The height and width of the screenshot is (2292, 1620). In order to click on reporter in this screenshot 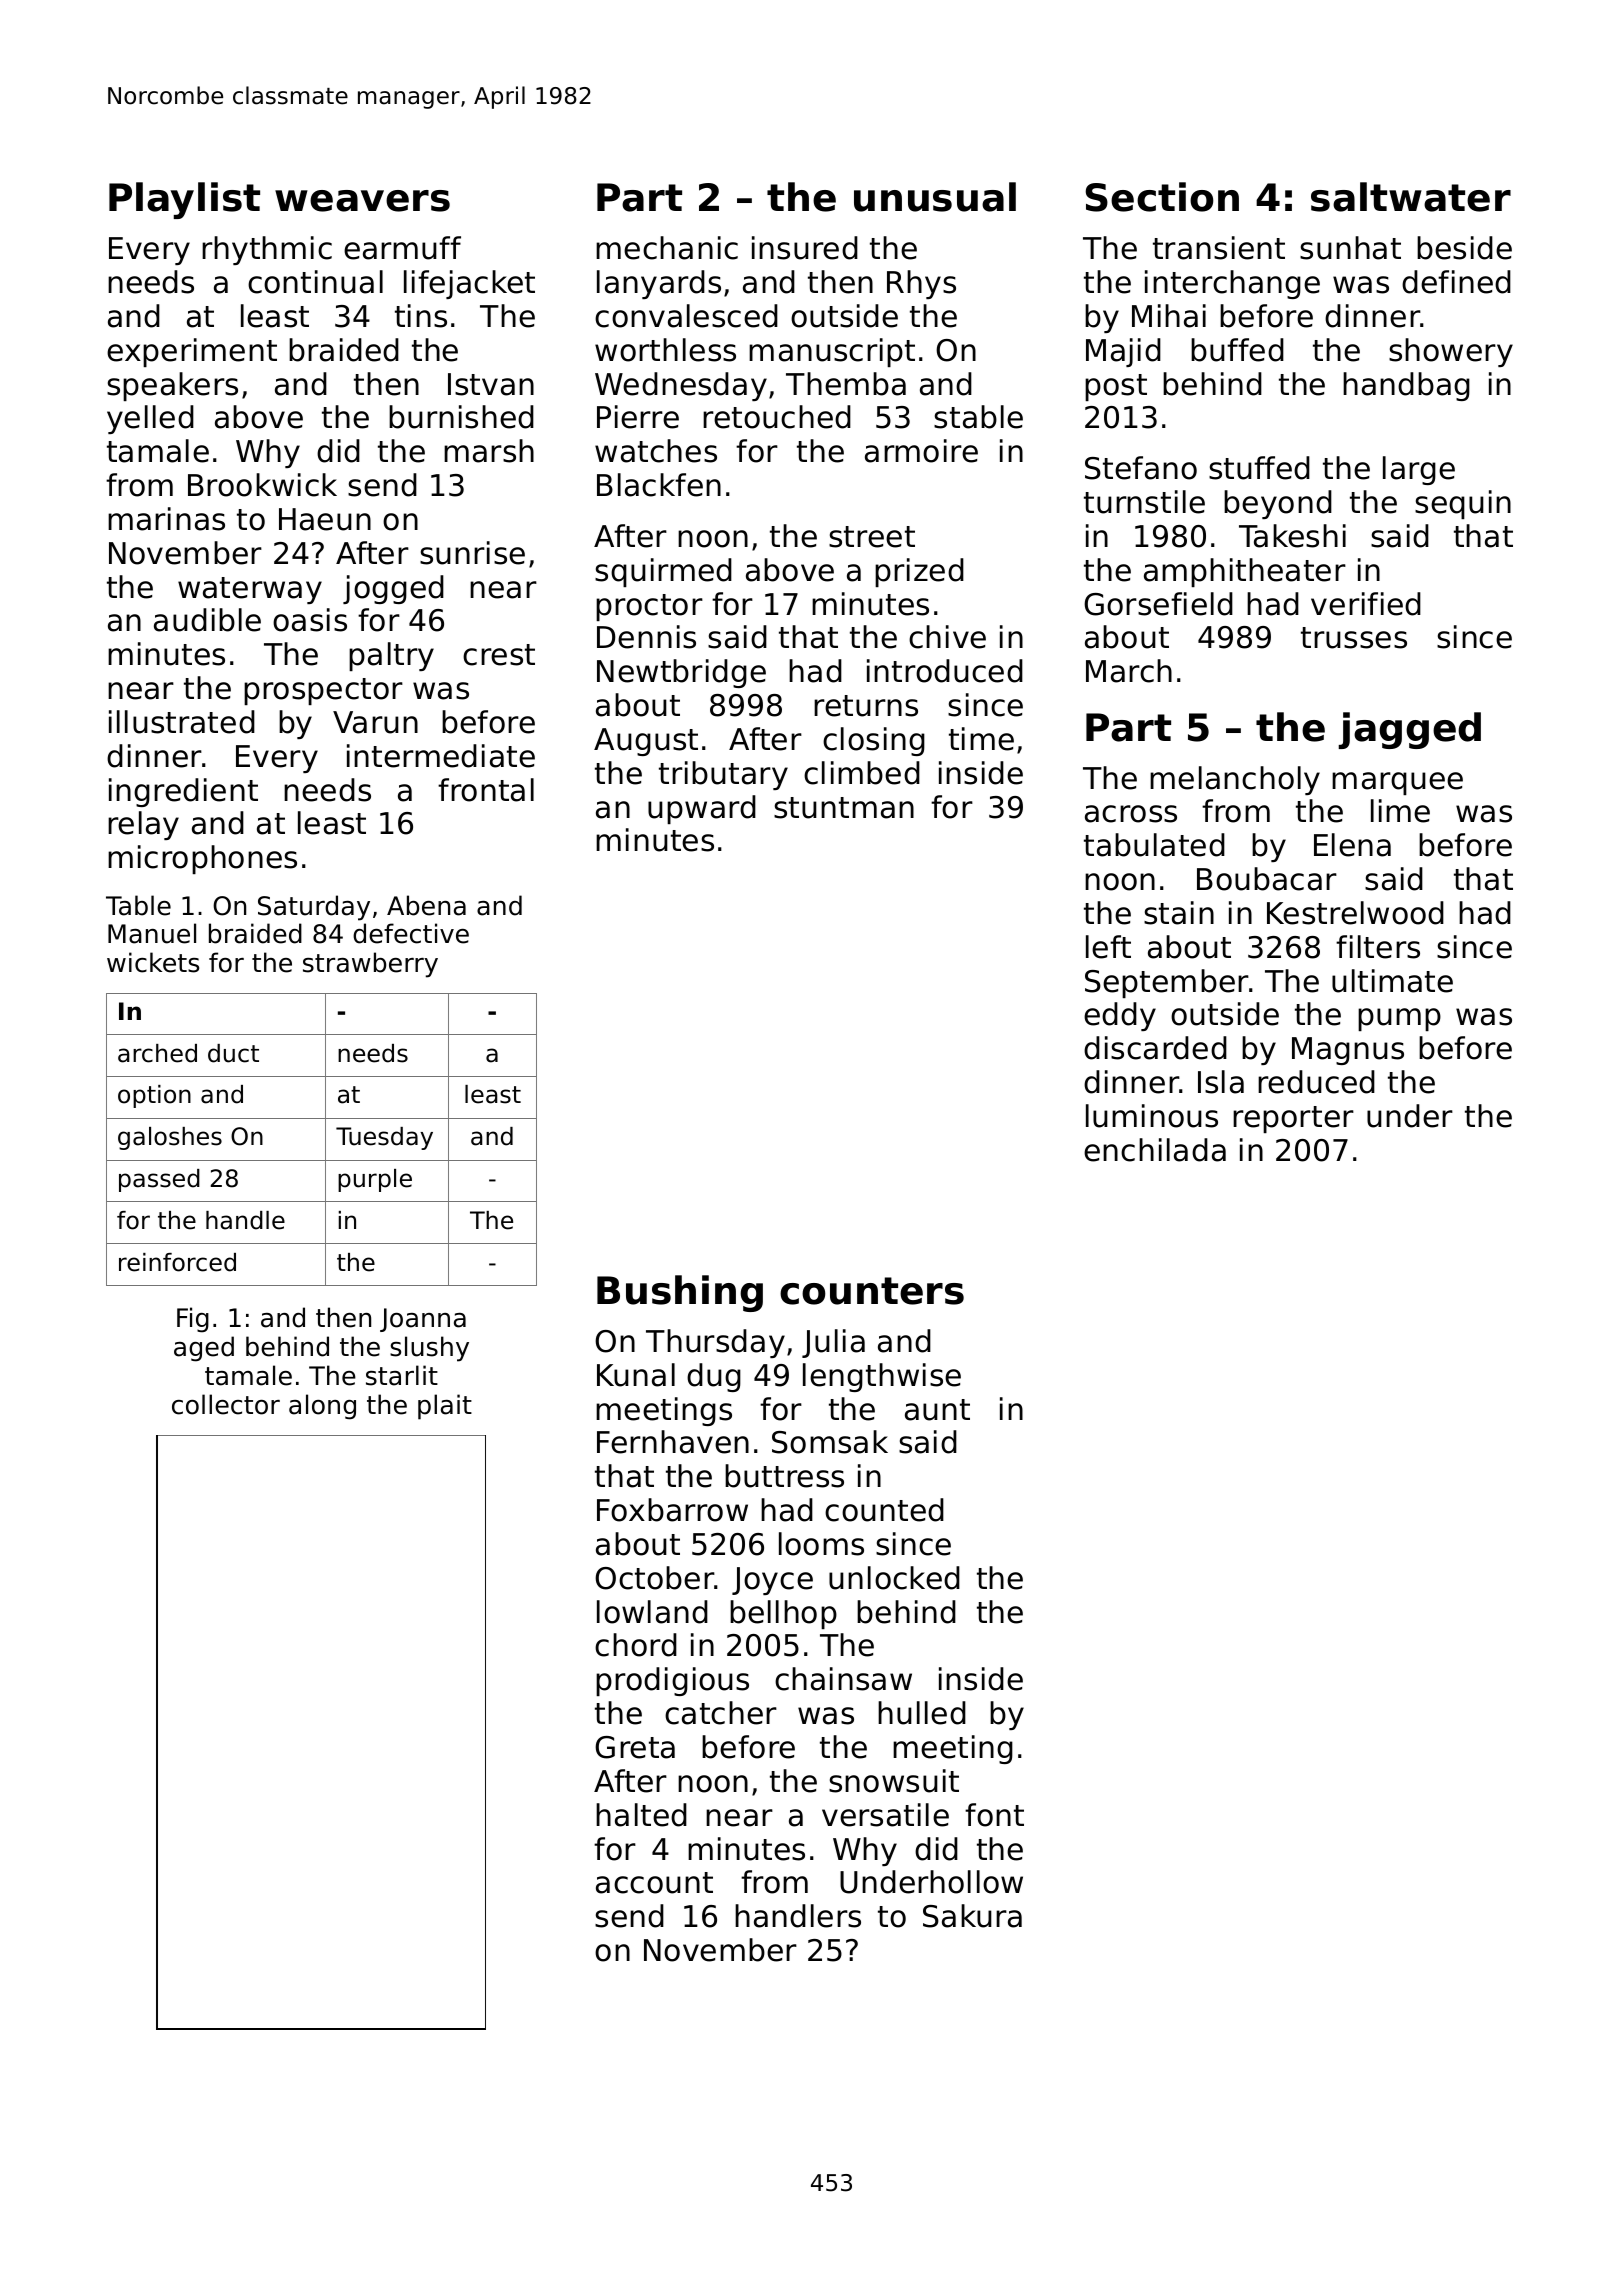, I will do `click(1293, 1119)`.
